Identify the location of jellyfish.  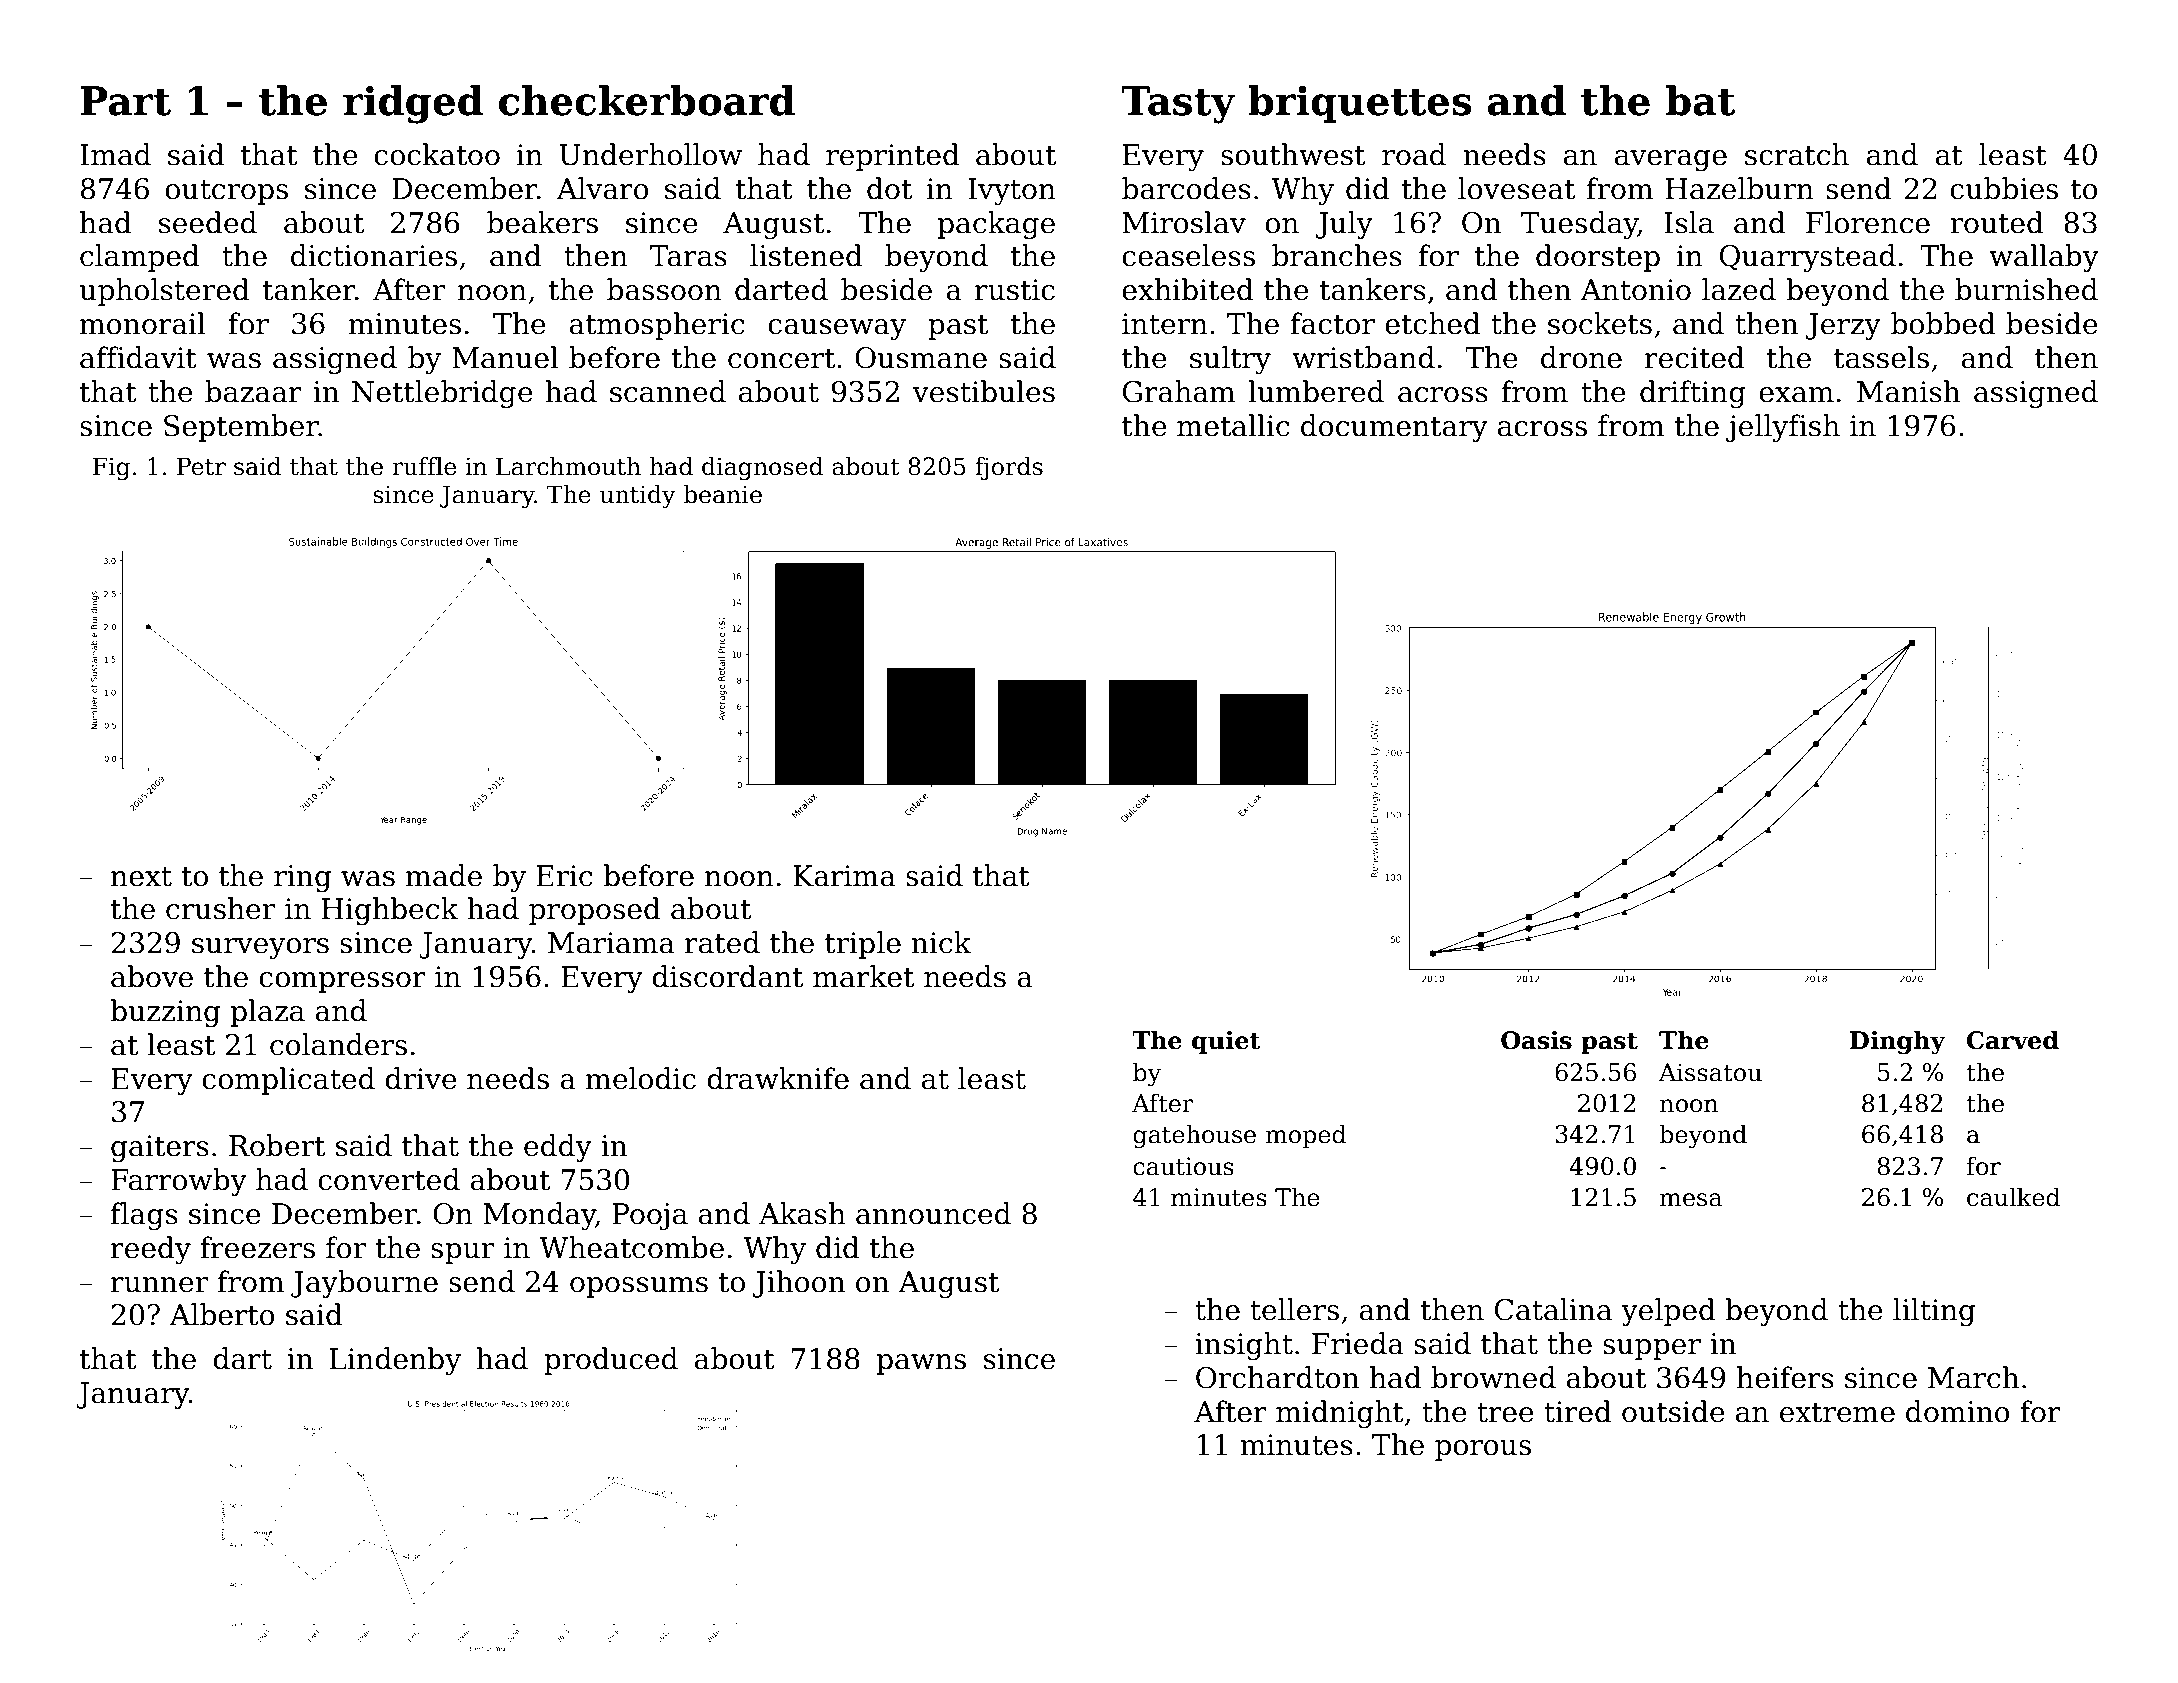
(1783, 428).
